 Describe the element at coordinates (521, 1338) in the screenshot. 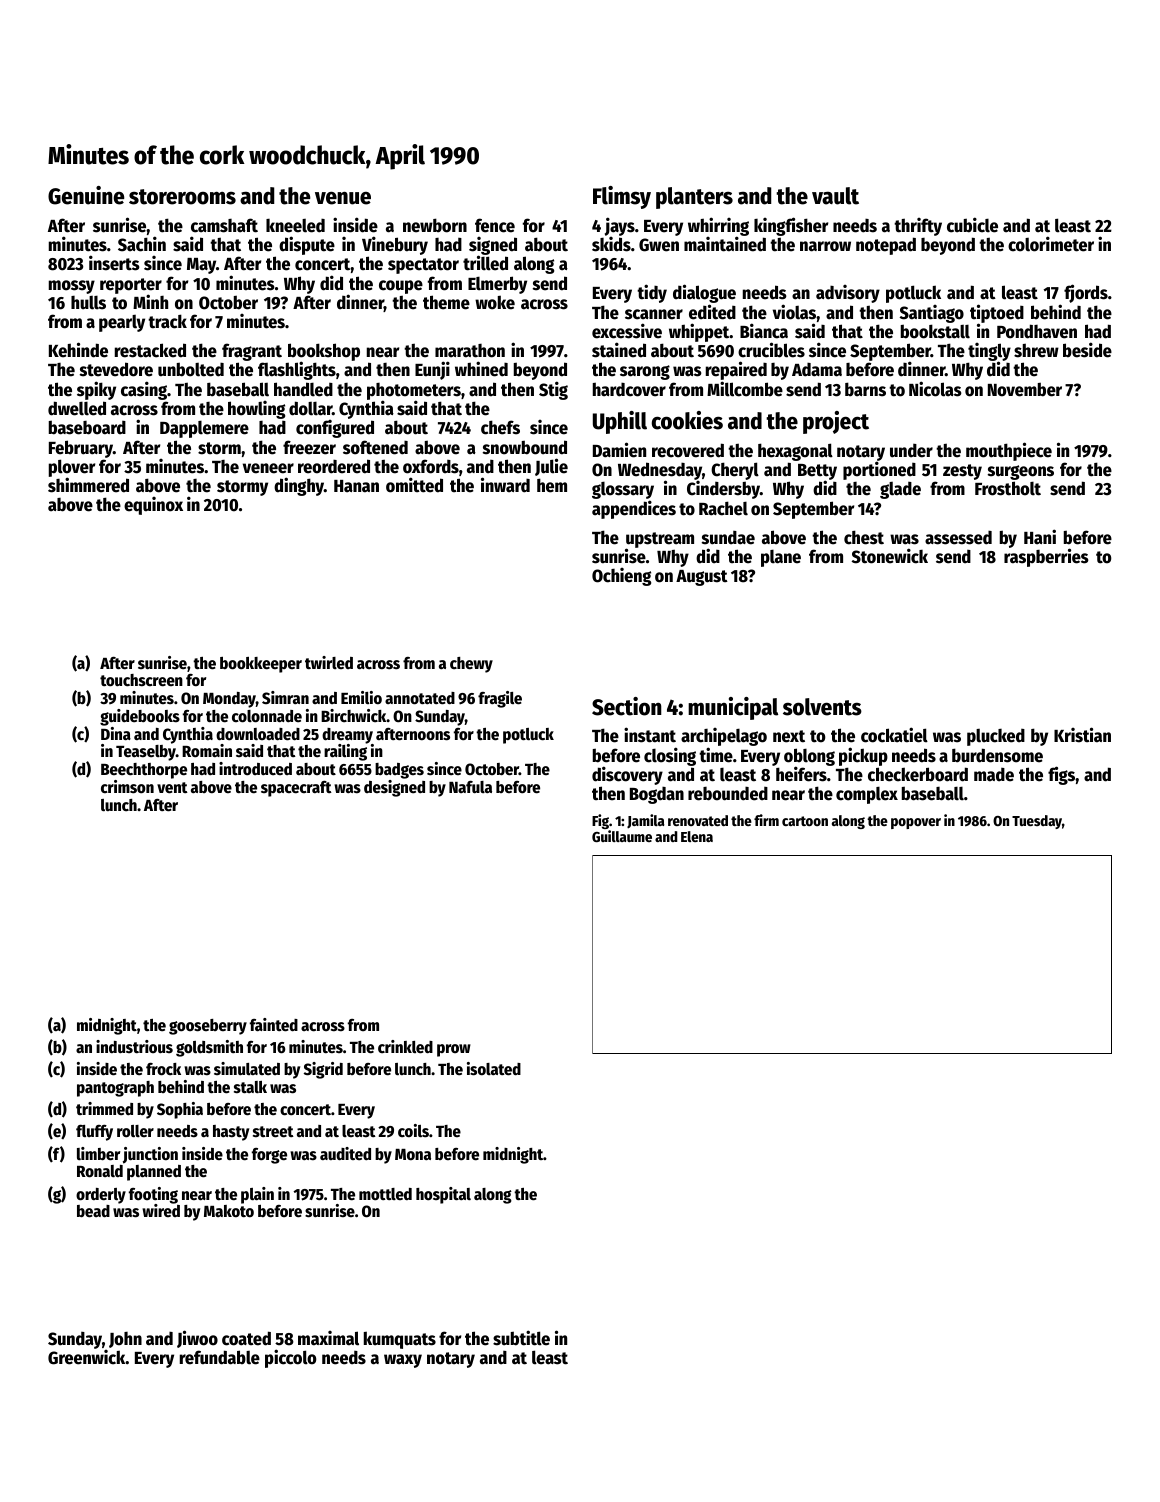

I see `subtitle` at that location.
